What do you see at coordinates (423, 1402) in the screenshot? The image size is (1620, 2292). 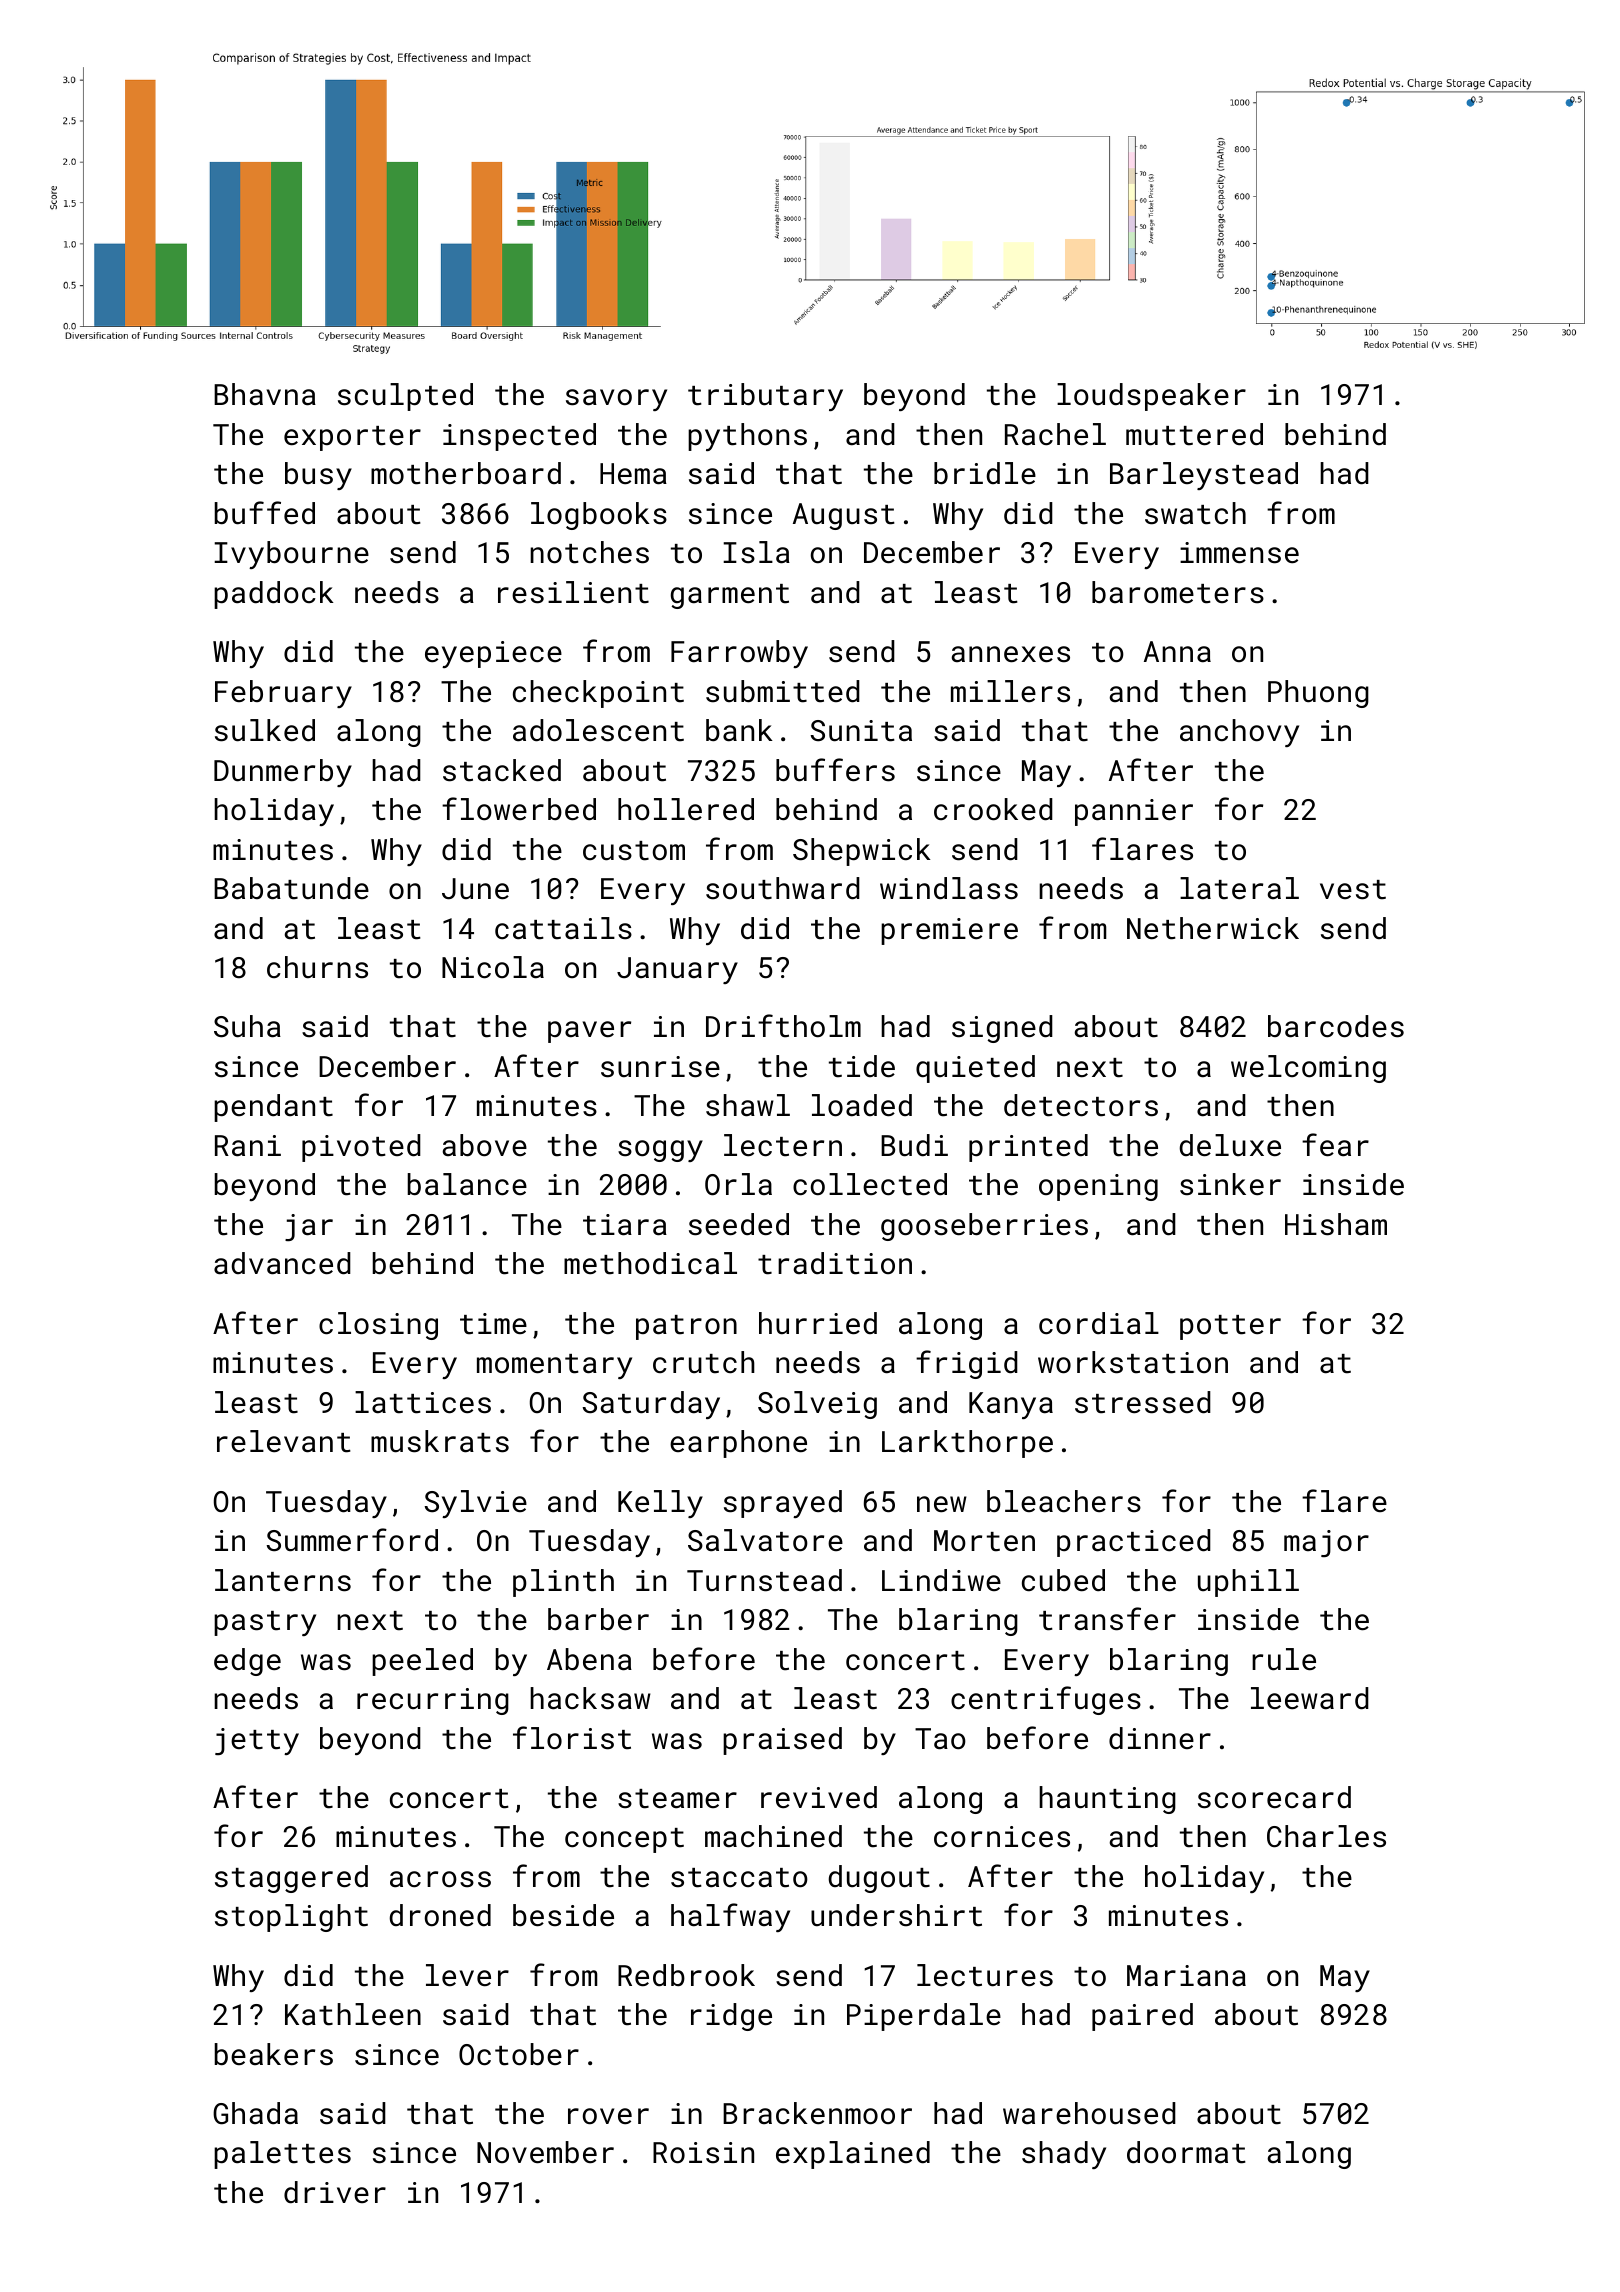 I see `lattices` at bounding box center [423, 1402].
